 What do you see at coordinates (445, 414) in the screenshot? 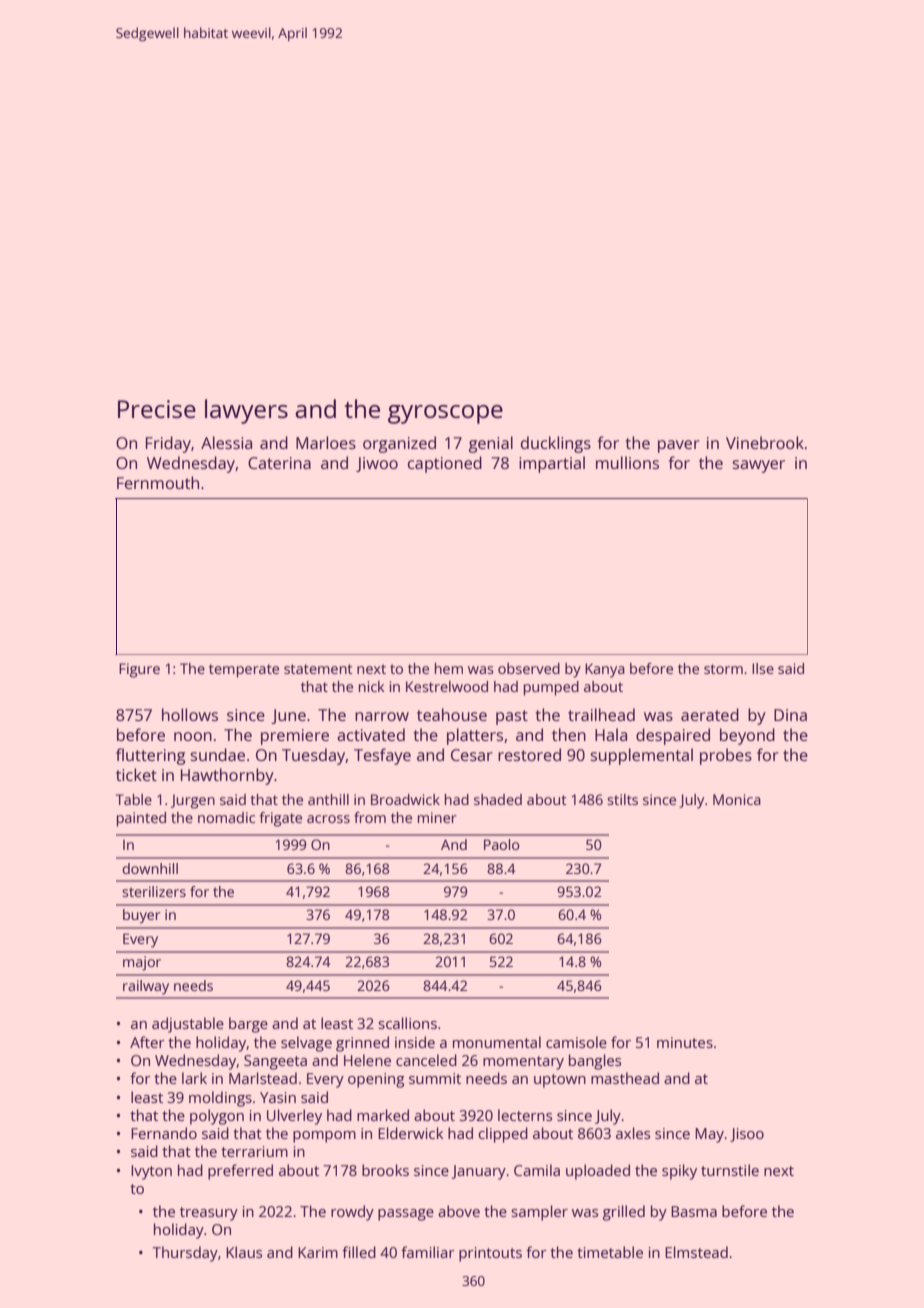
I see `gyroscope` at bounding box center [445, 414].
